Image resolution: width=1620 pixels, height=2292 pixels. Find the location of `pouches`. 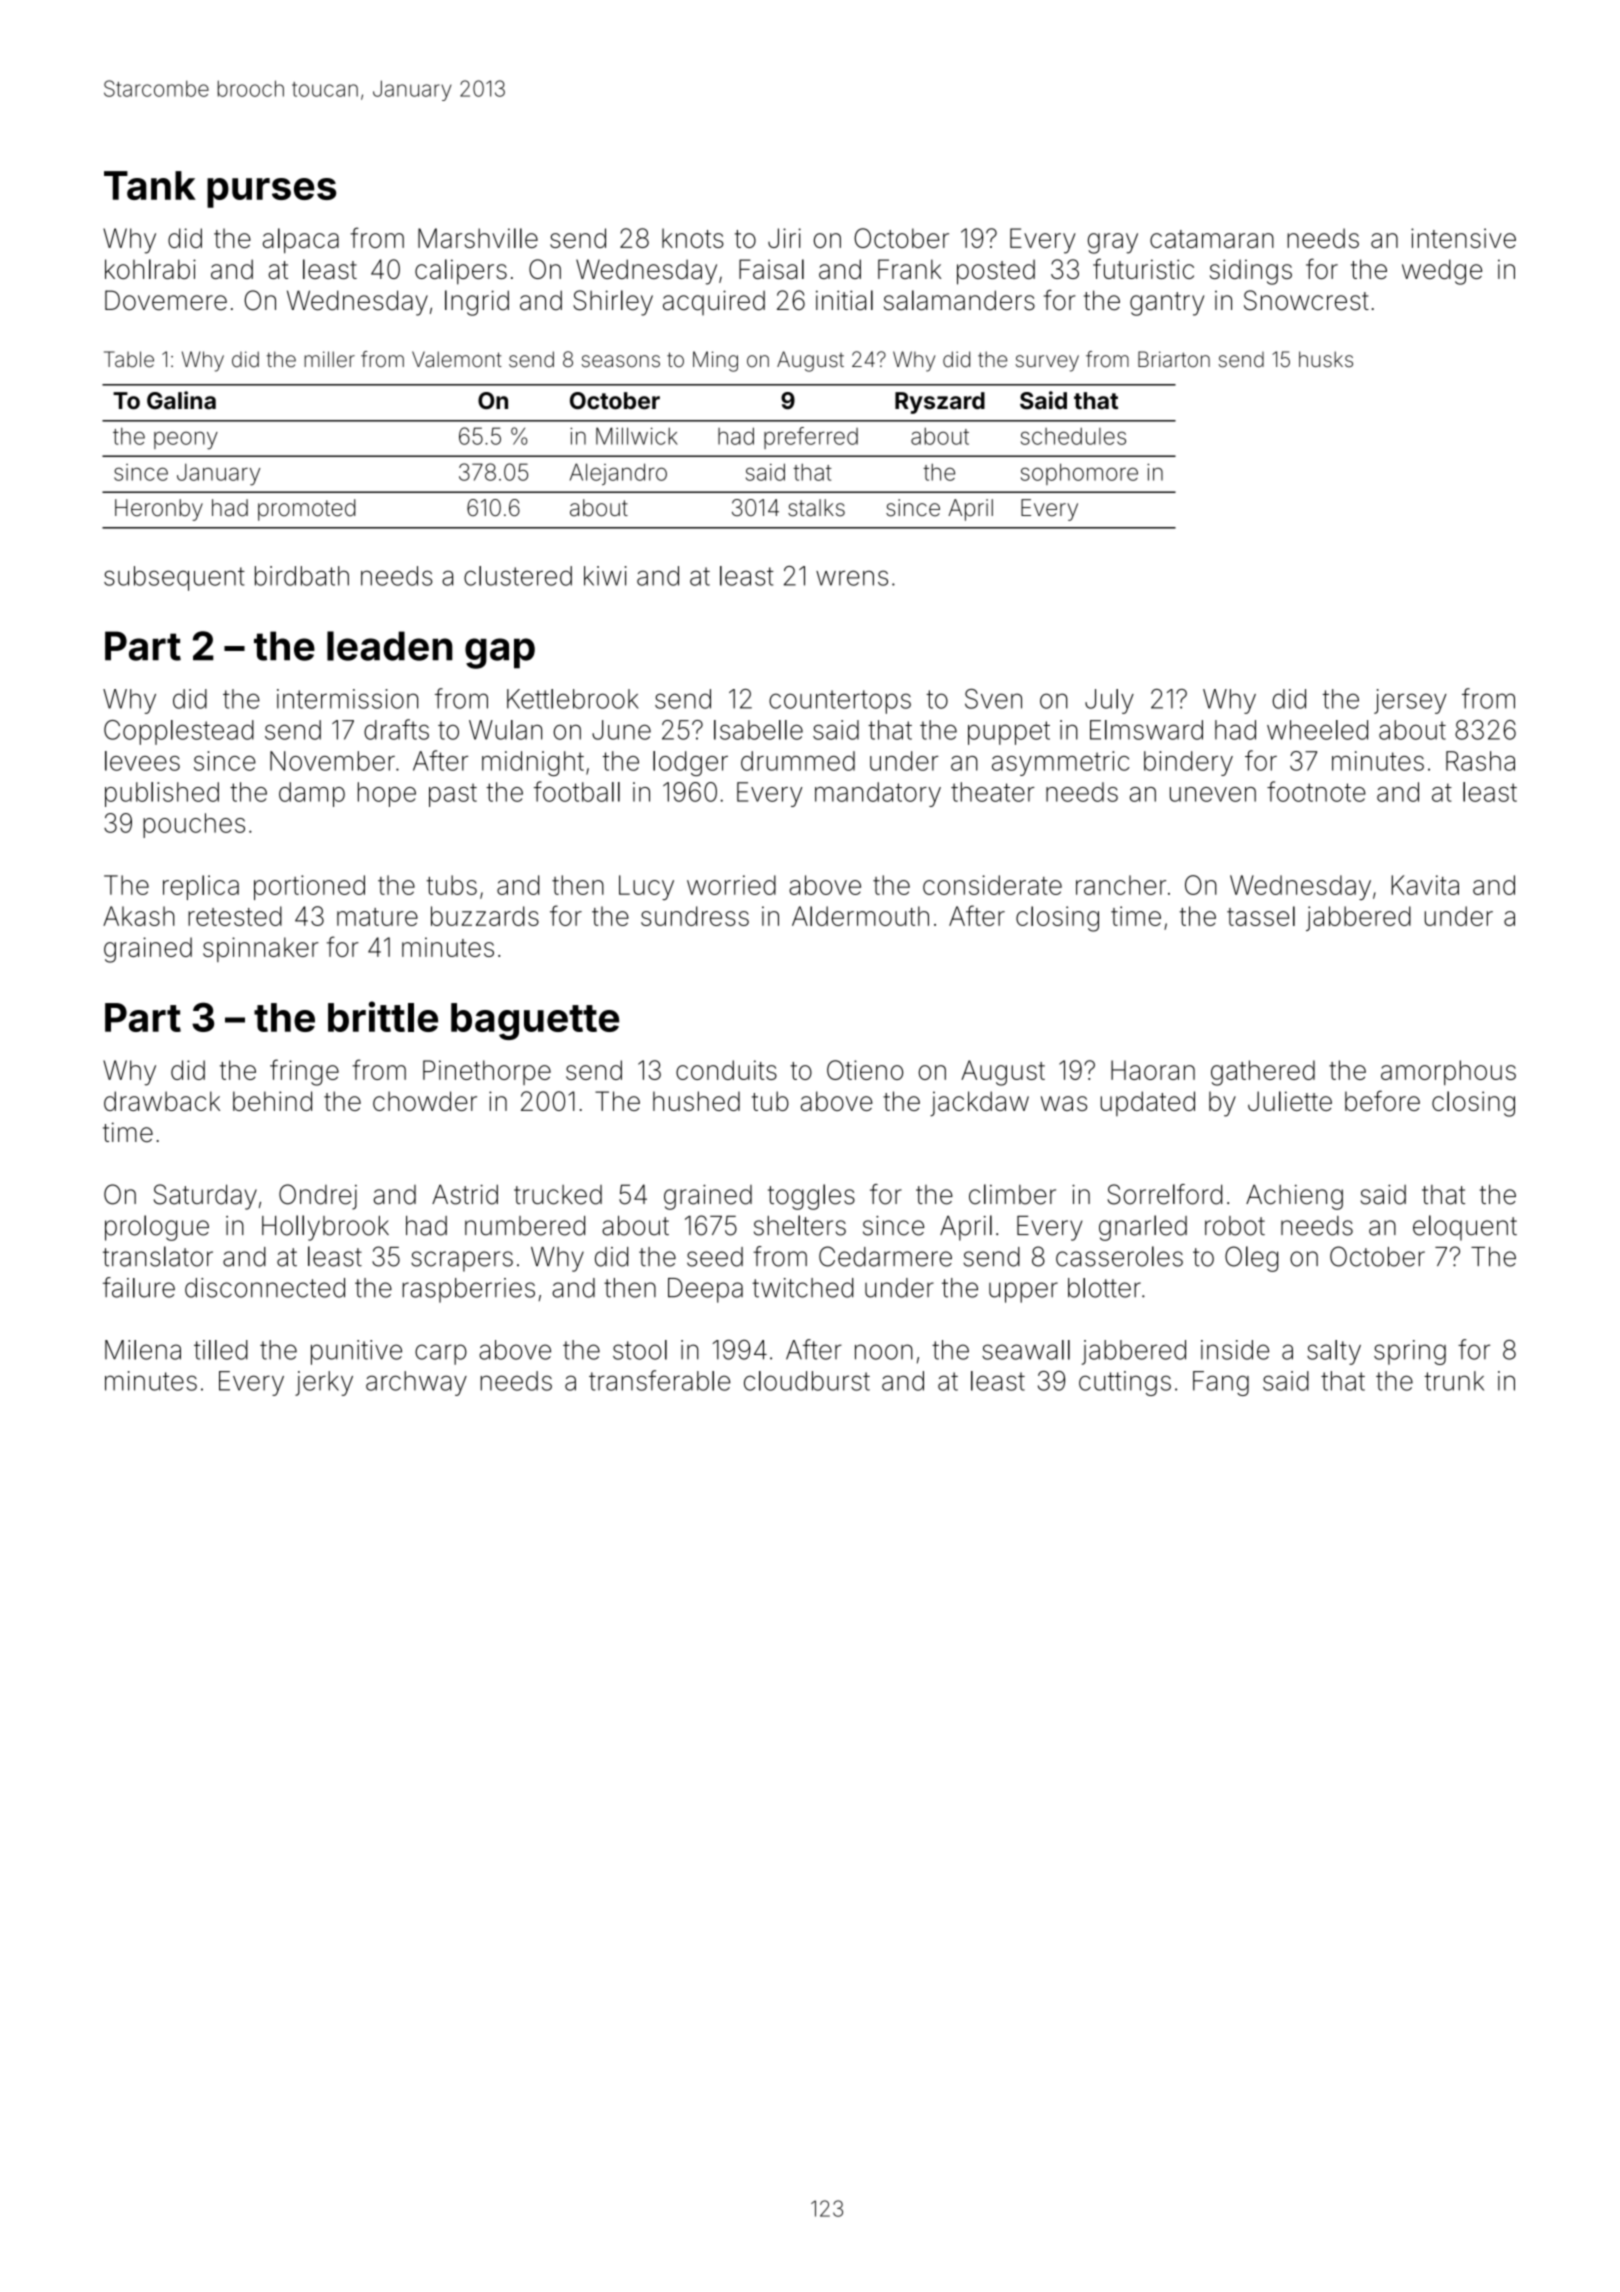

pouches is located at coordinates (194, 825).
